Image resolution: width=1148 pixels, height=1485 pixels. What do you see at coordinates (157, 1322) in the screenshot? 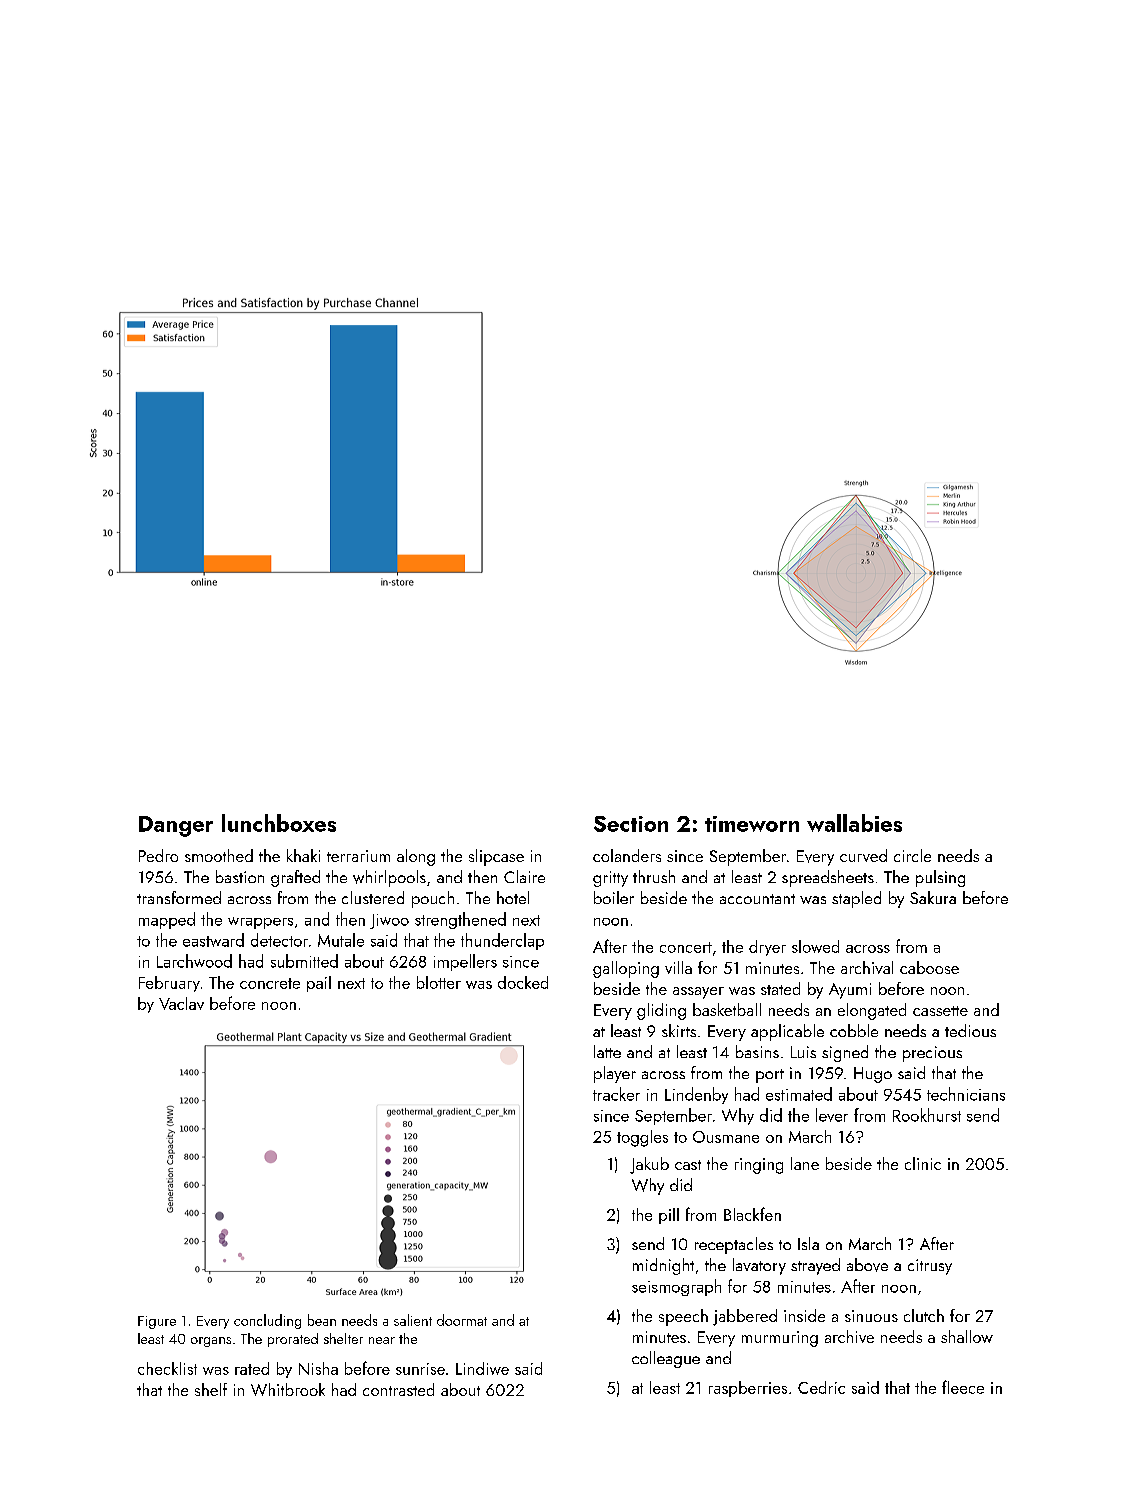
I see `Figure` at bounding box center [157, 1322].
